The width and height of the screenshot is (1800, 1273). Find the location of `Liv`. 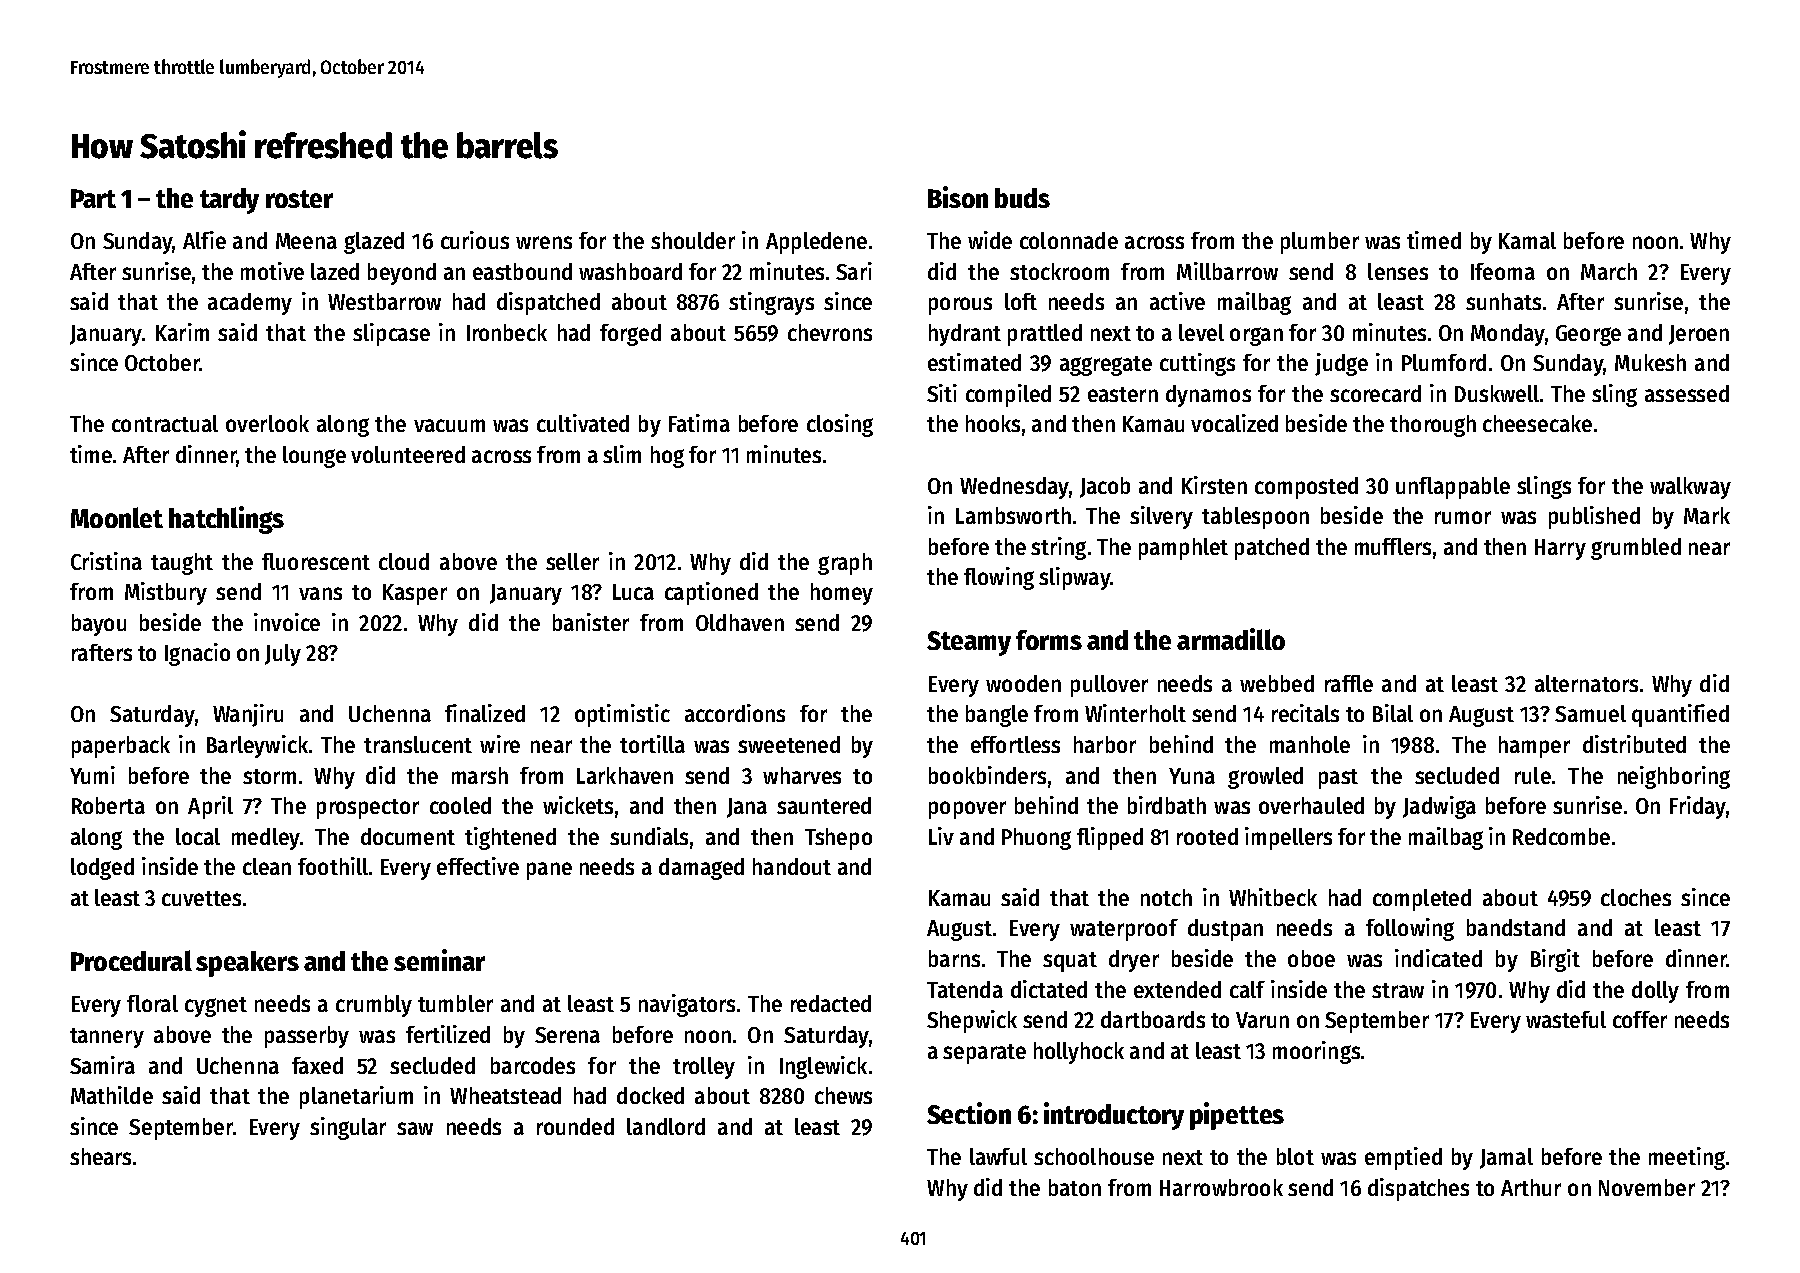

Liv is located at coordinates (941, 836).
